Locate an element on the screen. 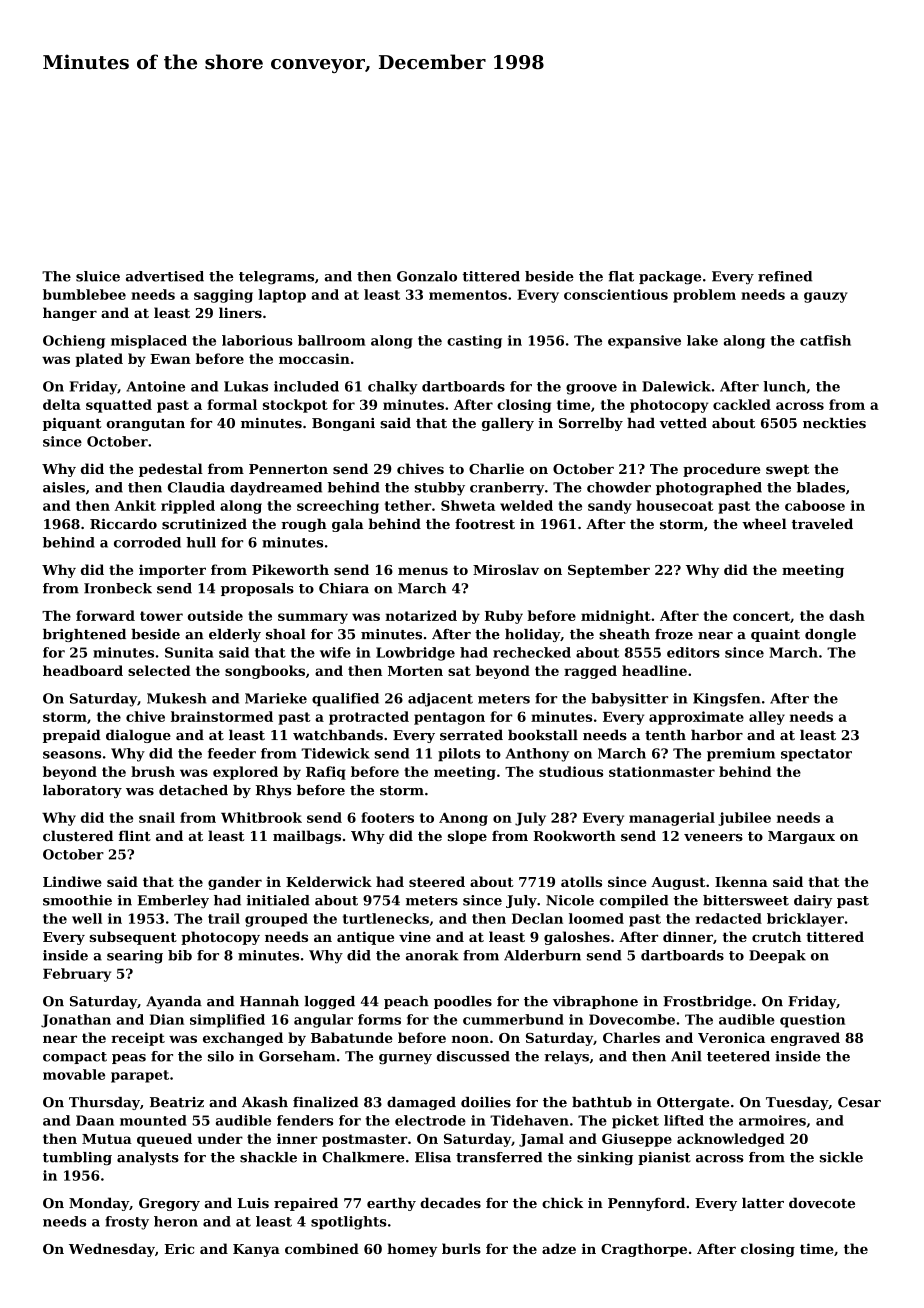 This screenshot has height=1308, width=924. gauzy is located at coordinates (826, 297).
